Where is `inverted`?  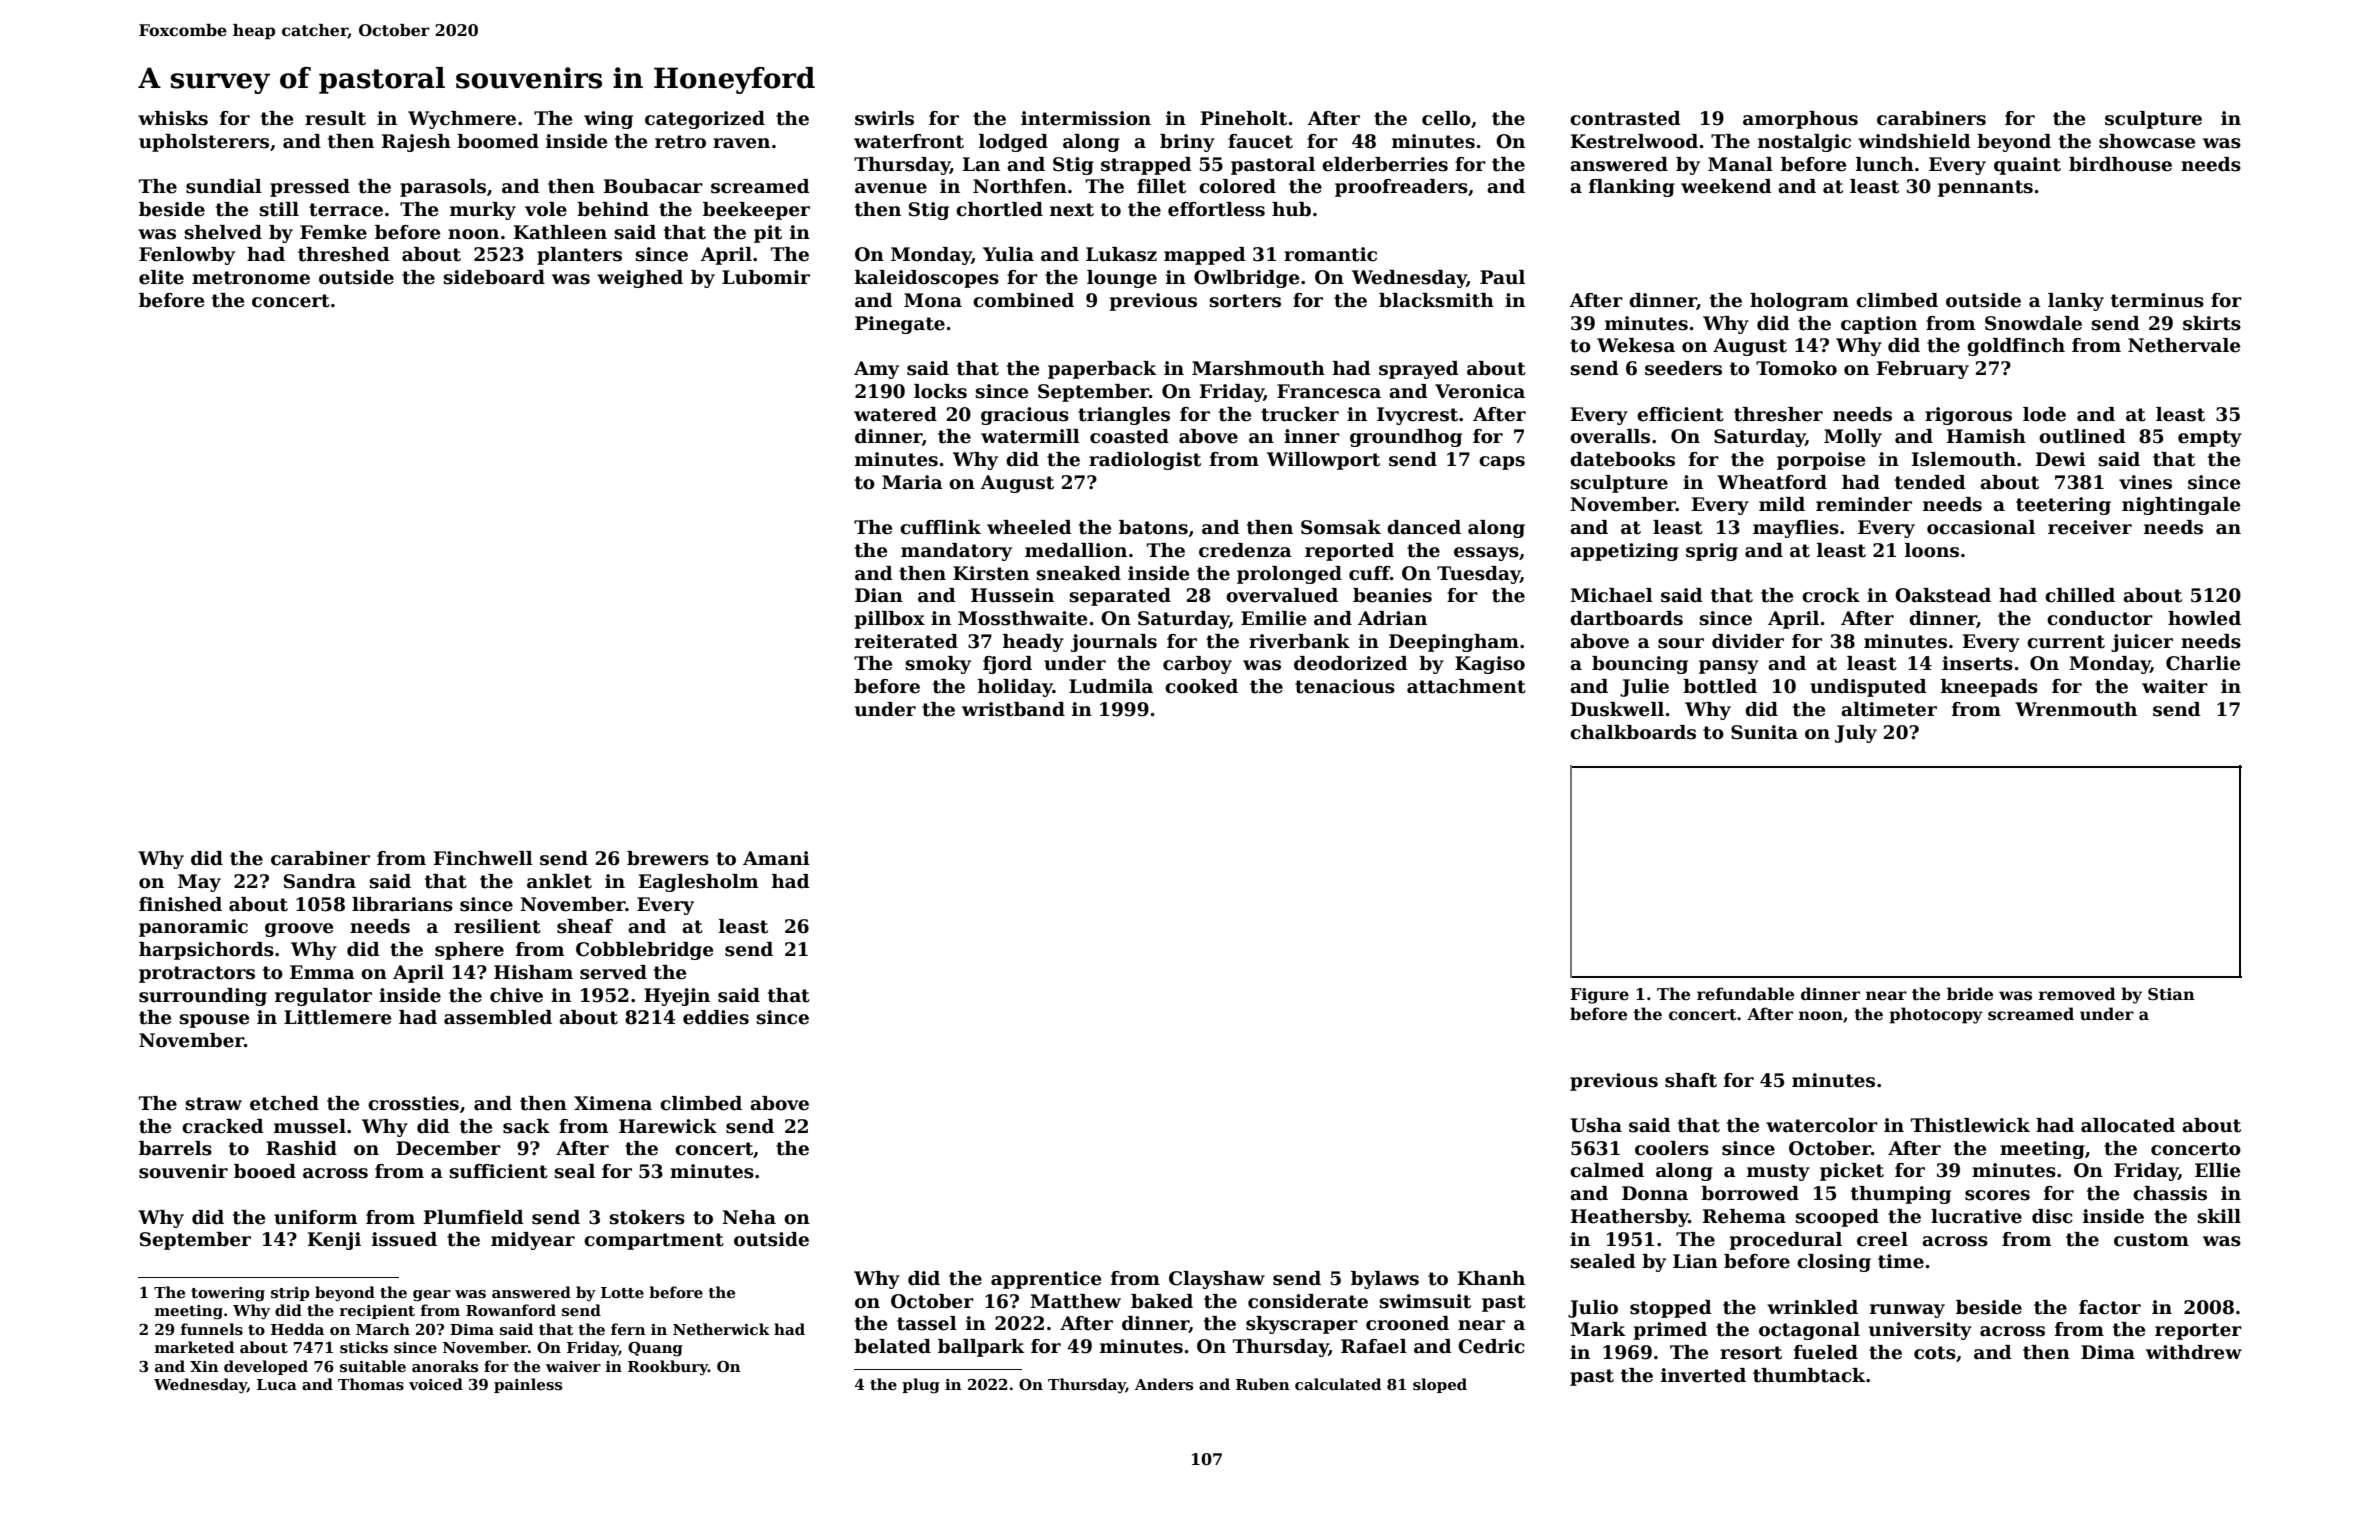 inverted is located at coordinates (1703, 1375).
